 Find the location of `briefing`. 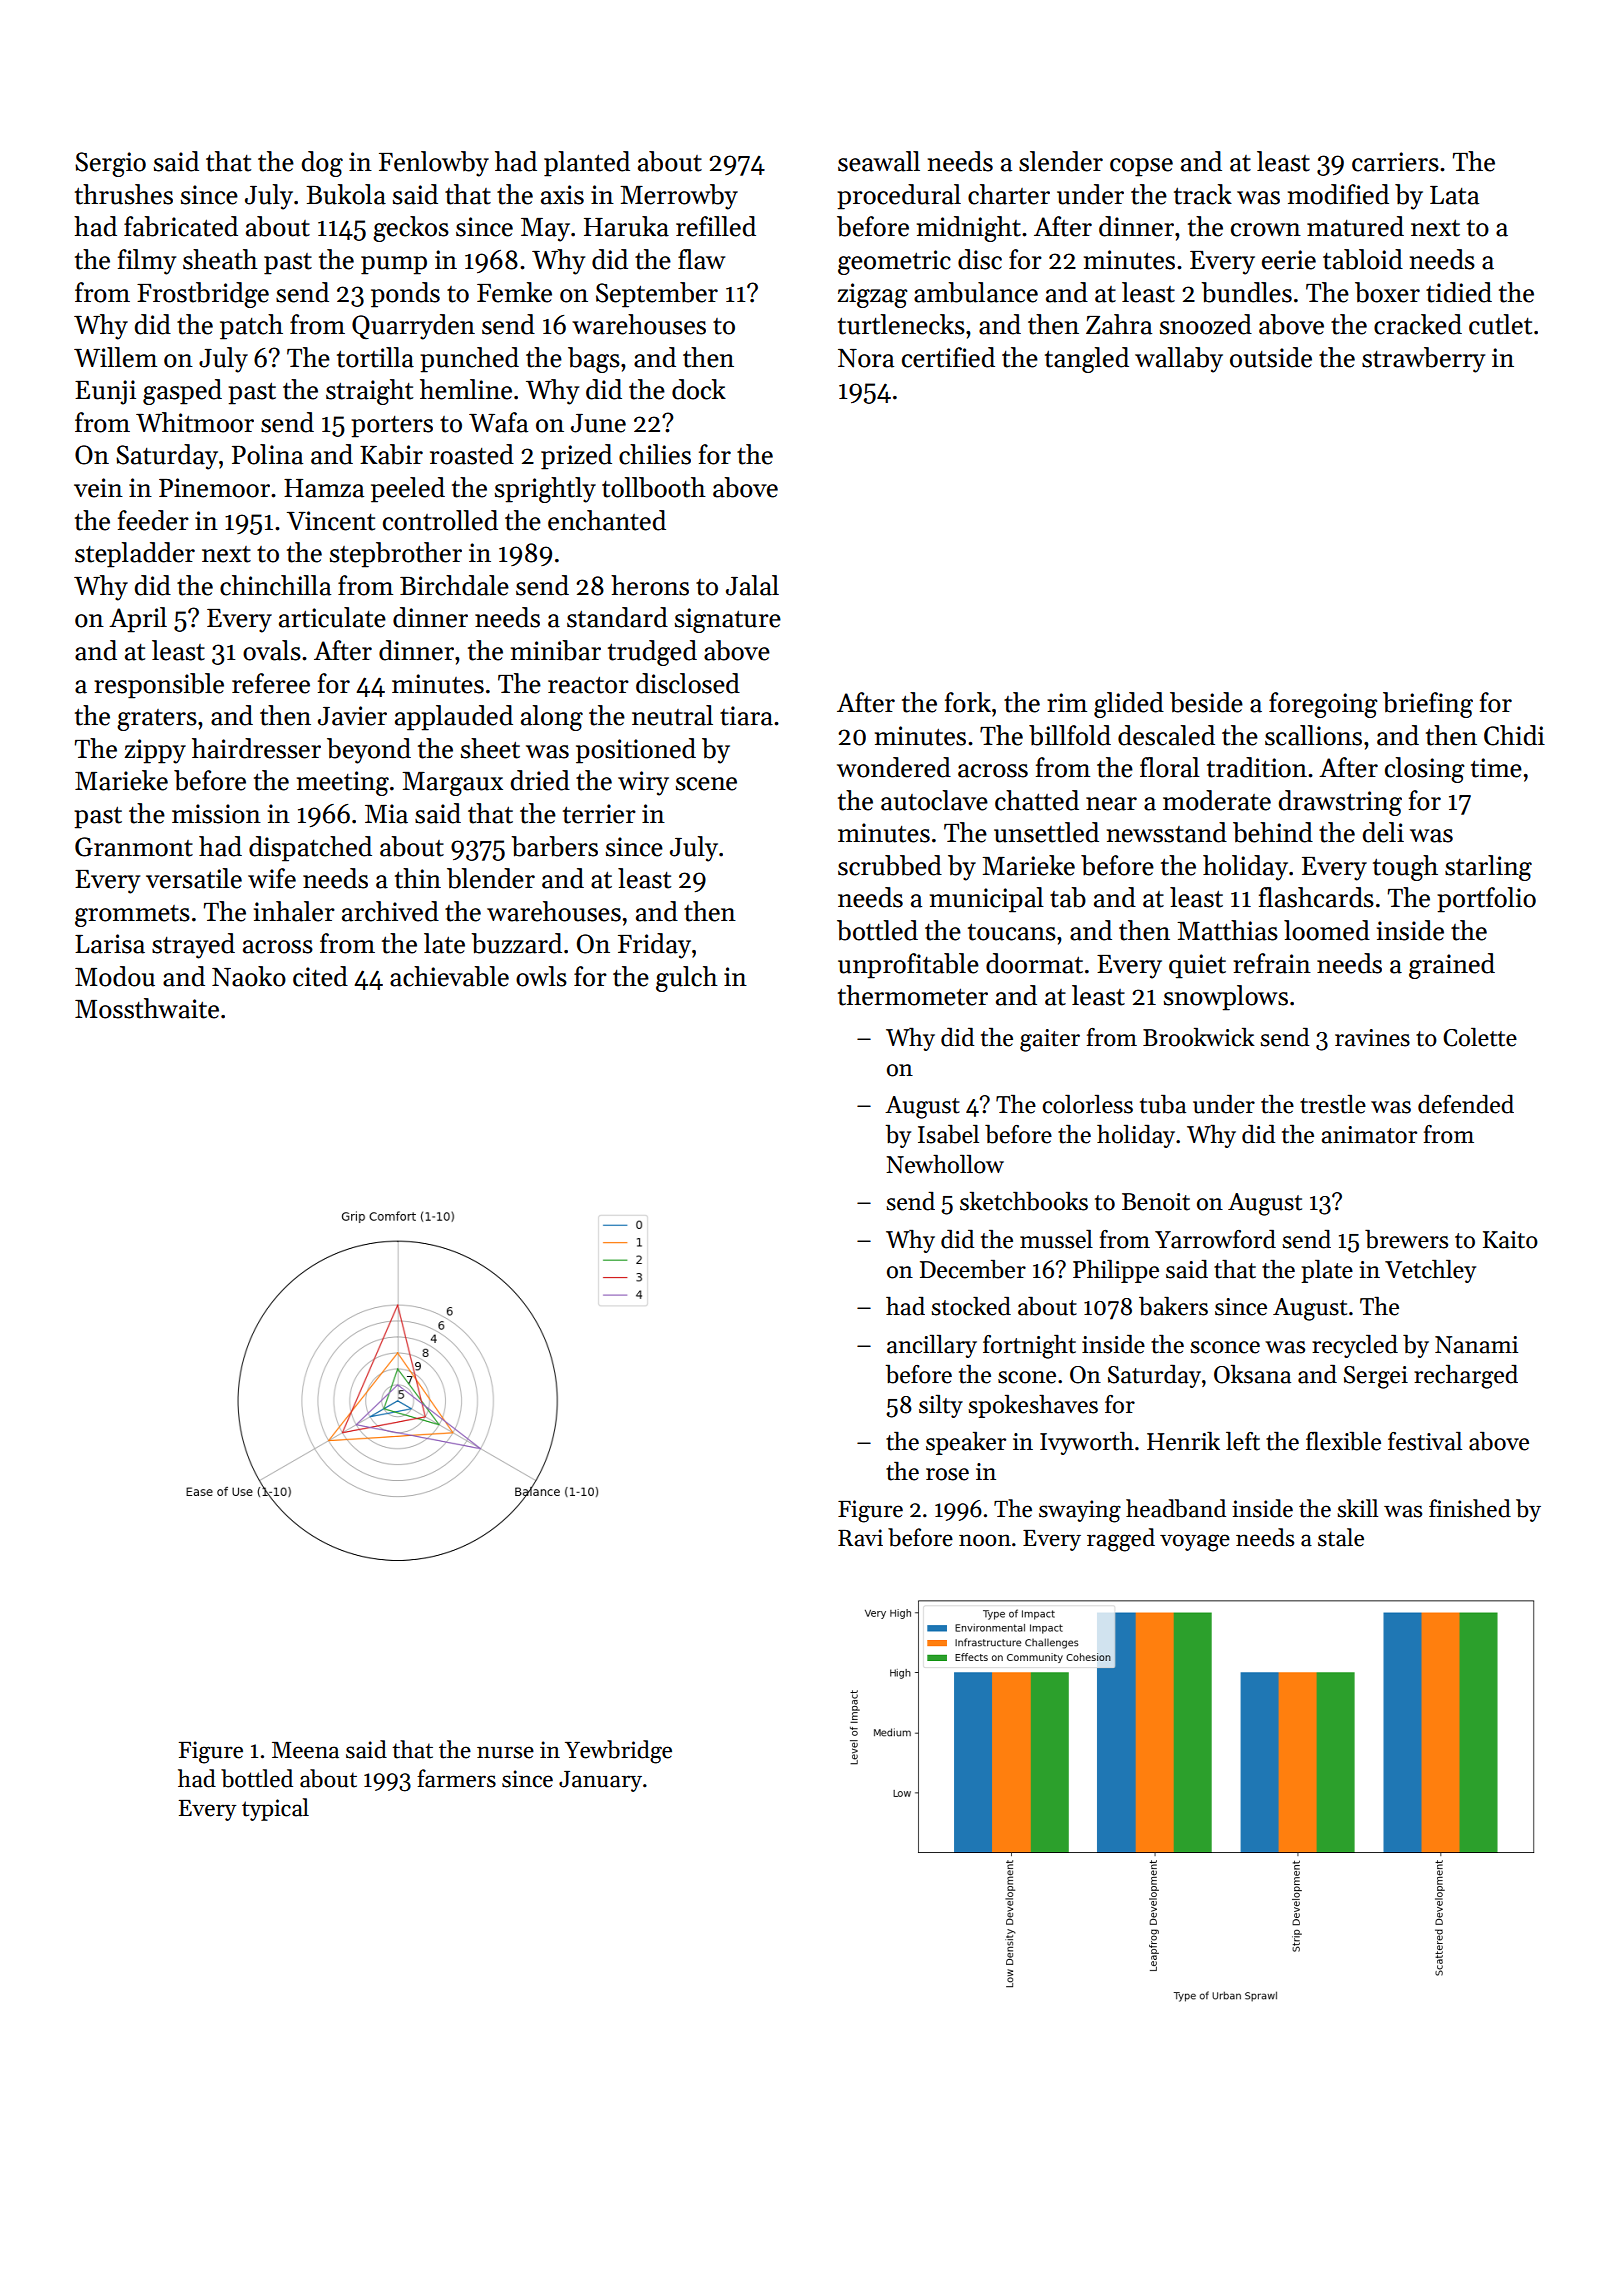

briefing is located at coordinates (1428, 705).
